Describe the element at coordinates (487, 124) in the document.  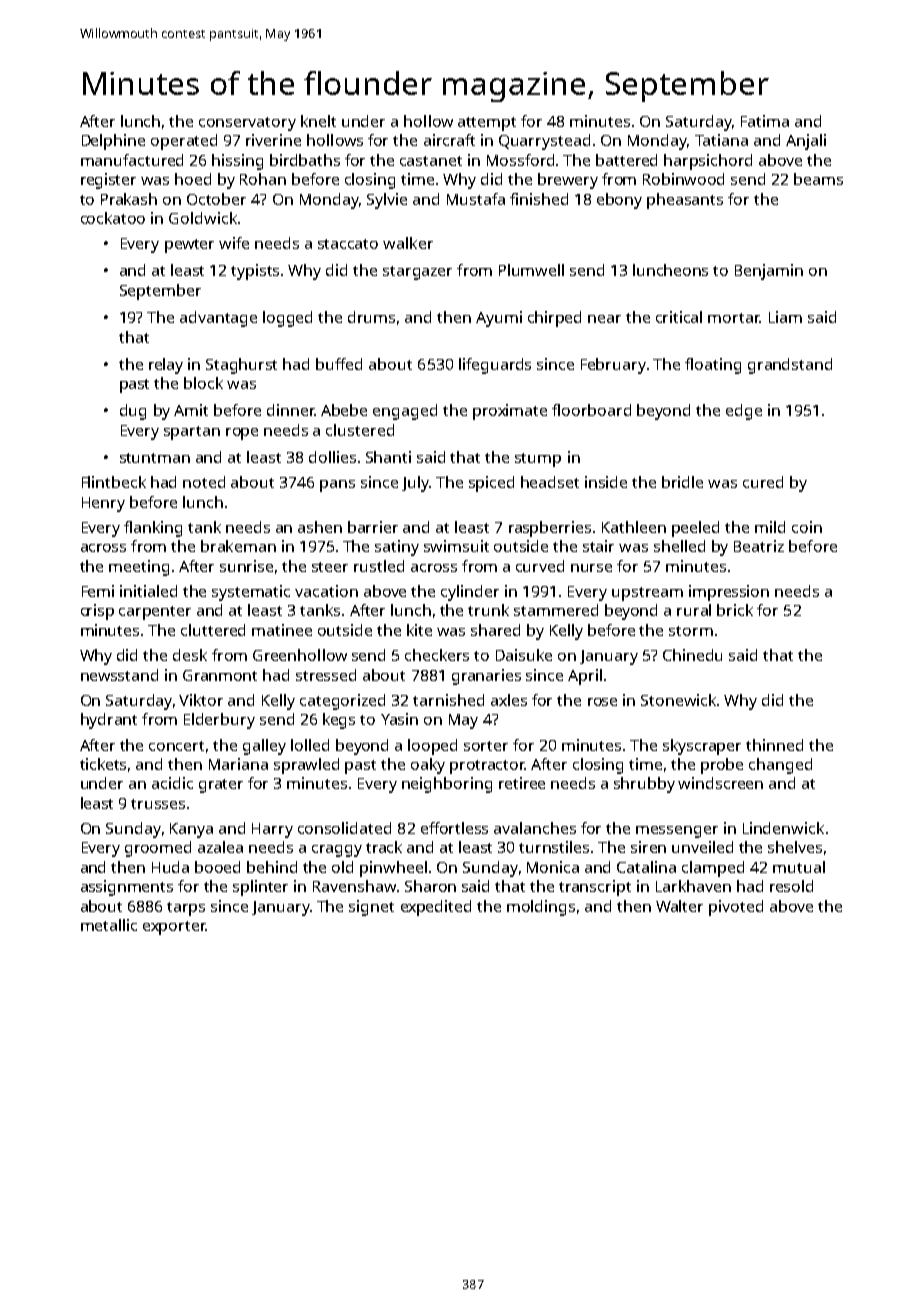
I see `attempt` at that location.
